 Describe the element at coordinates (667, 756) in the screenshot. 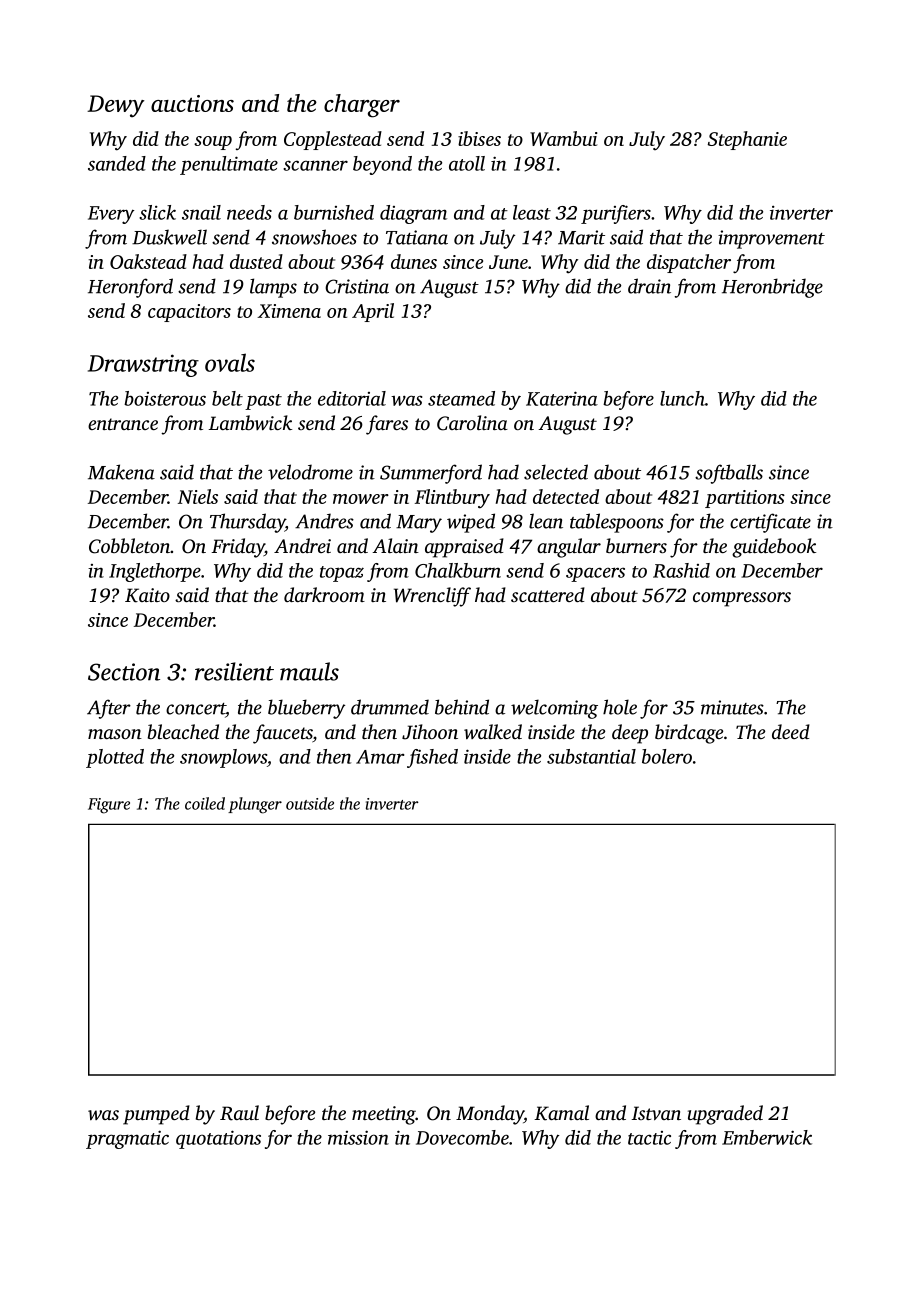

I see `bolero` at that location.
